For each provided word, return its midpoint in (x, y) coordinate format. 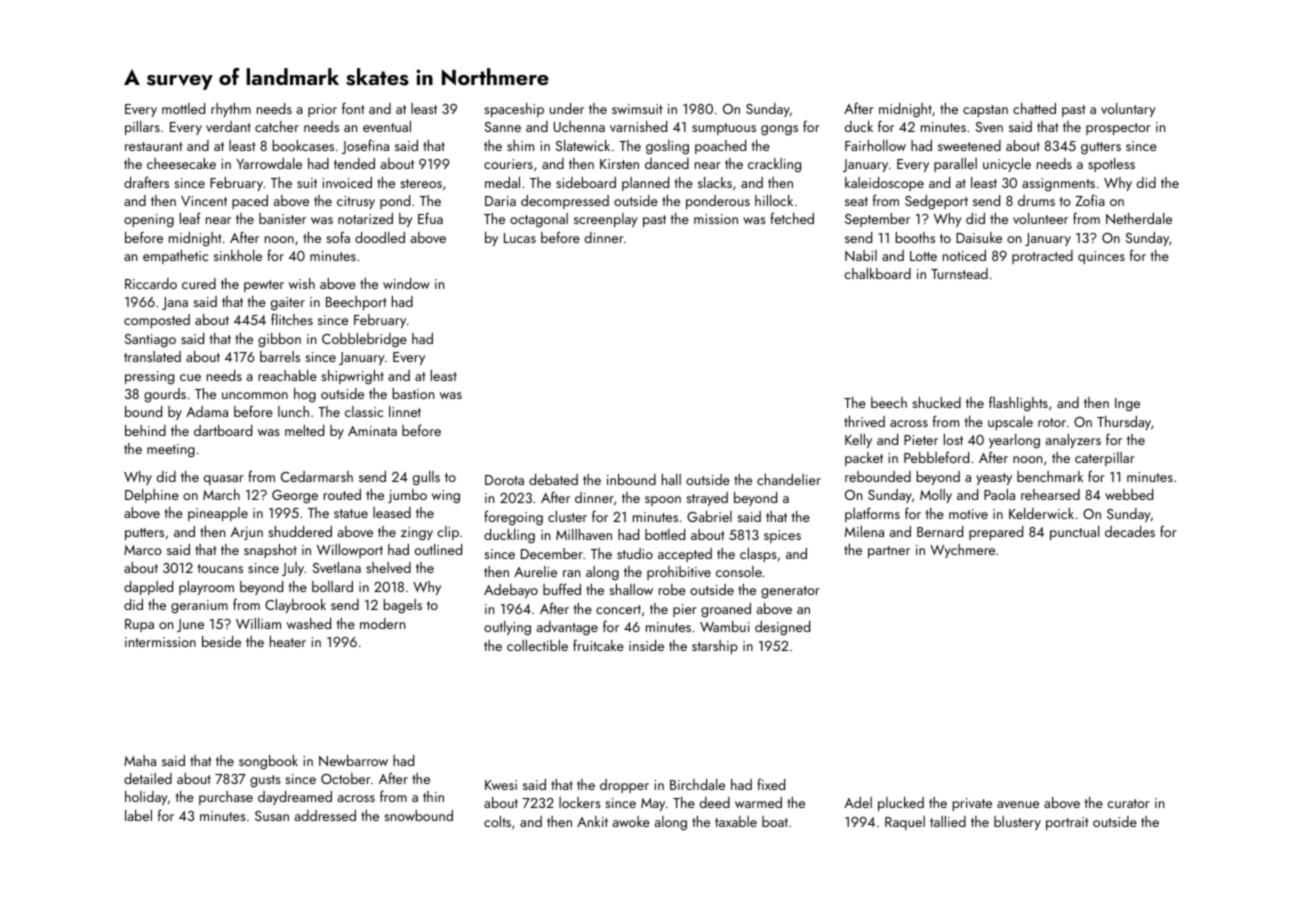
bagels (403, 606)
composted (157, 321)
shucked (936, 402)
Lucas (520, 238)
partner (889, 552)
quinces (1101, 257)
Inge (1127, 405)
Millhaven (584, 534)
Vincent (204, 201)
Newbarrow (353, 760)
